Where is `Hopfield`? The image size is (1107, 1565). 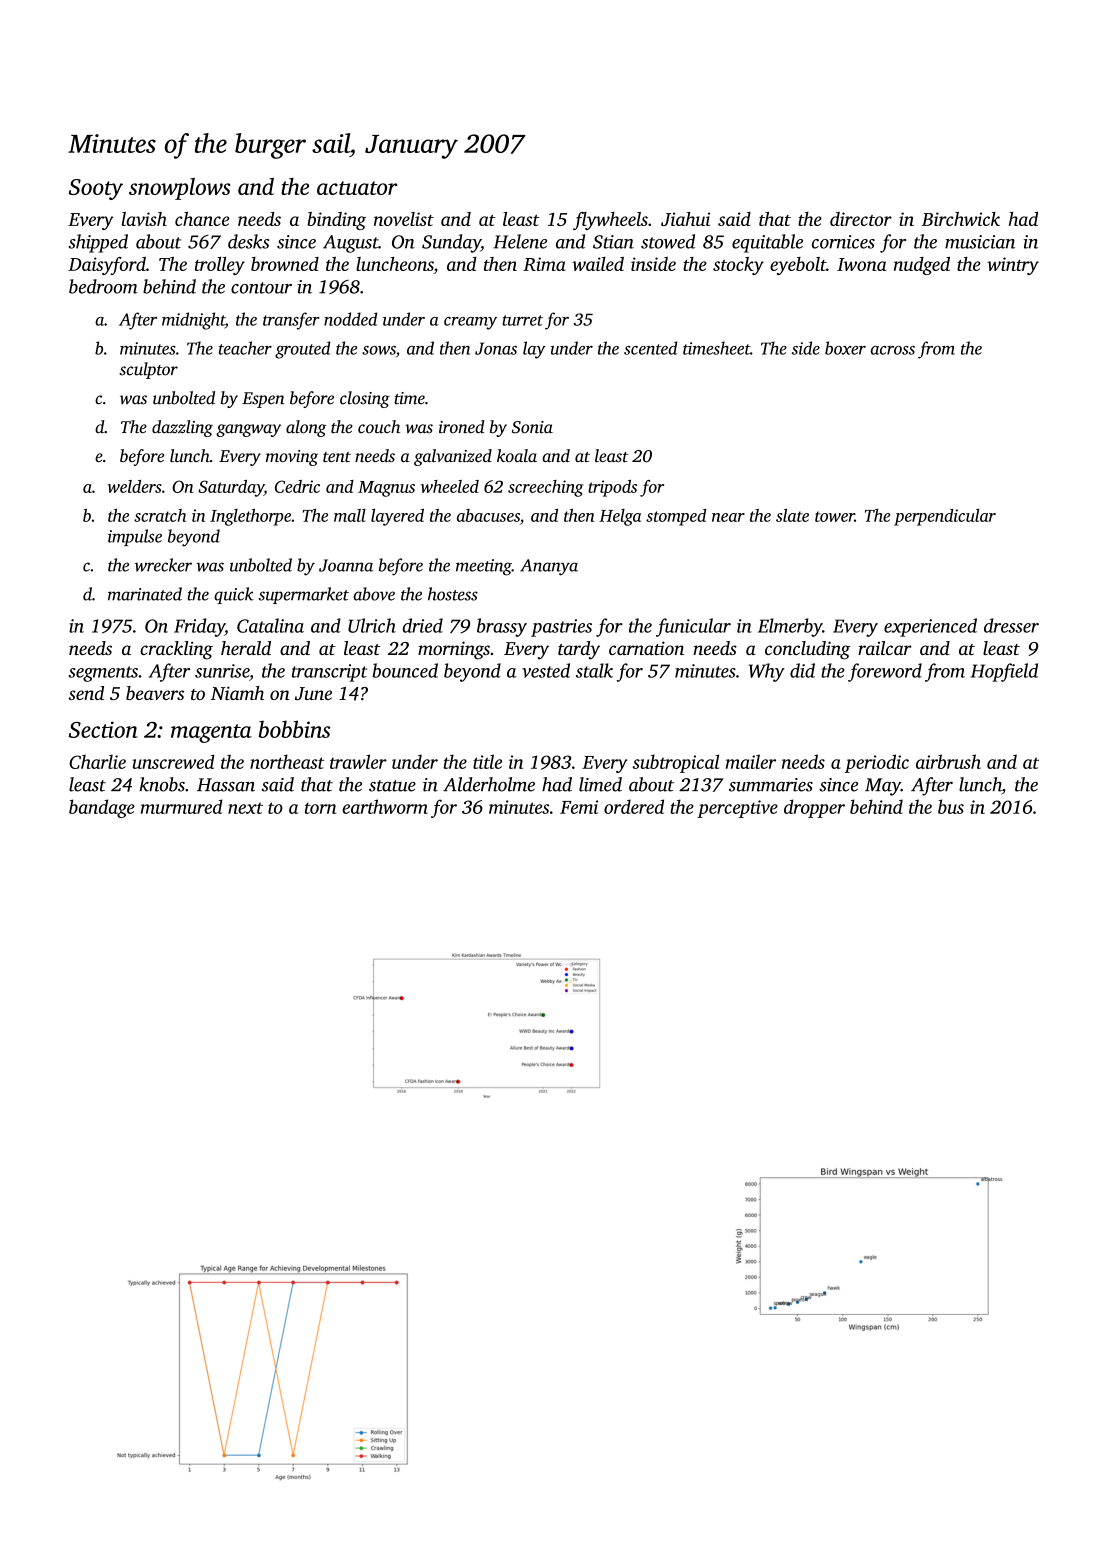
Hopfield is located at coordinates (1004, 672).
